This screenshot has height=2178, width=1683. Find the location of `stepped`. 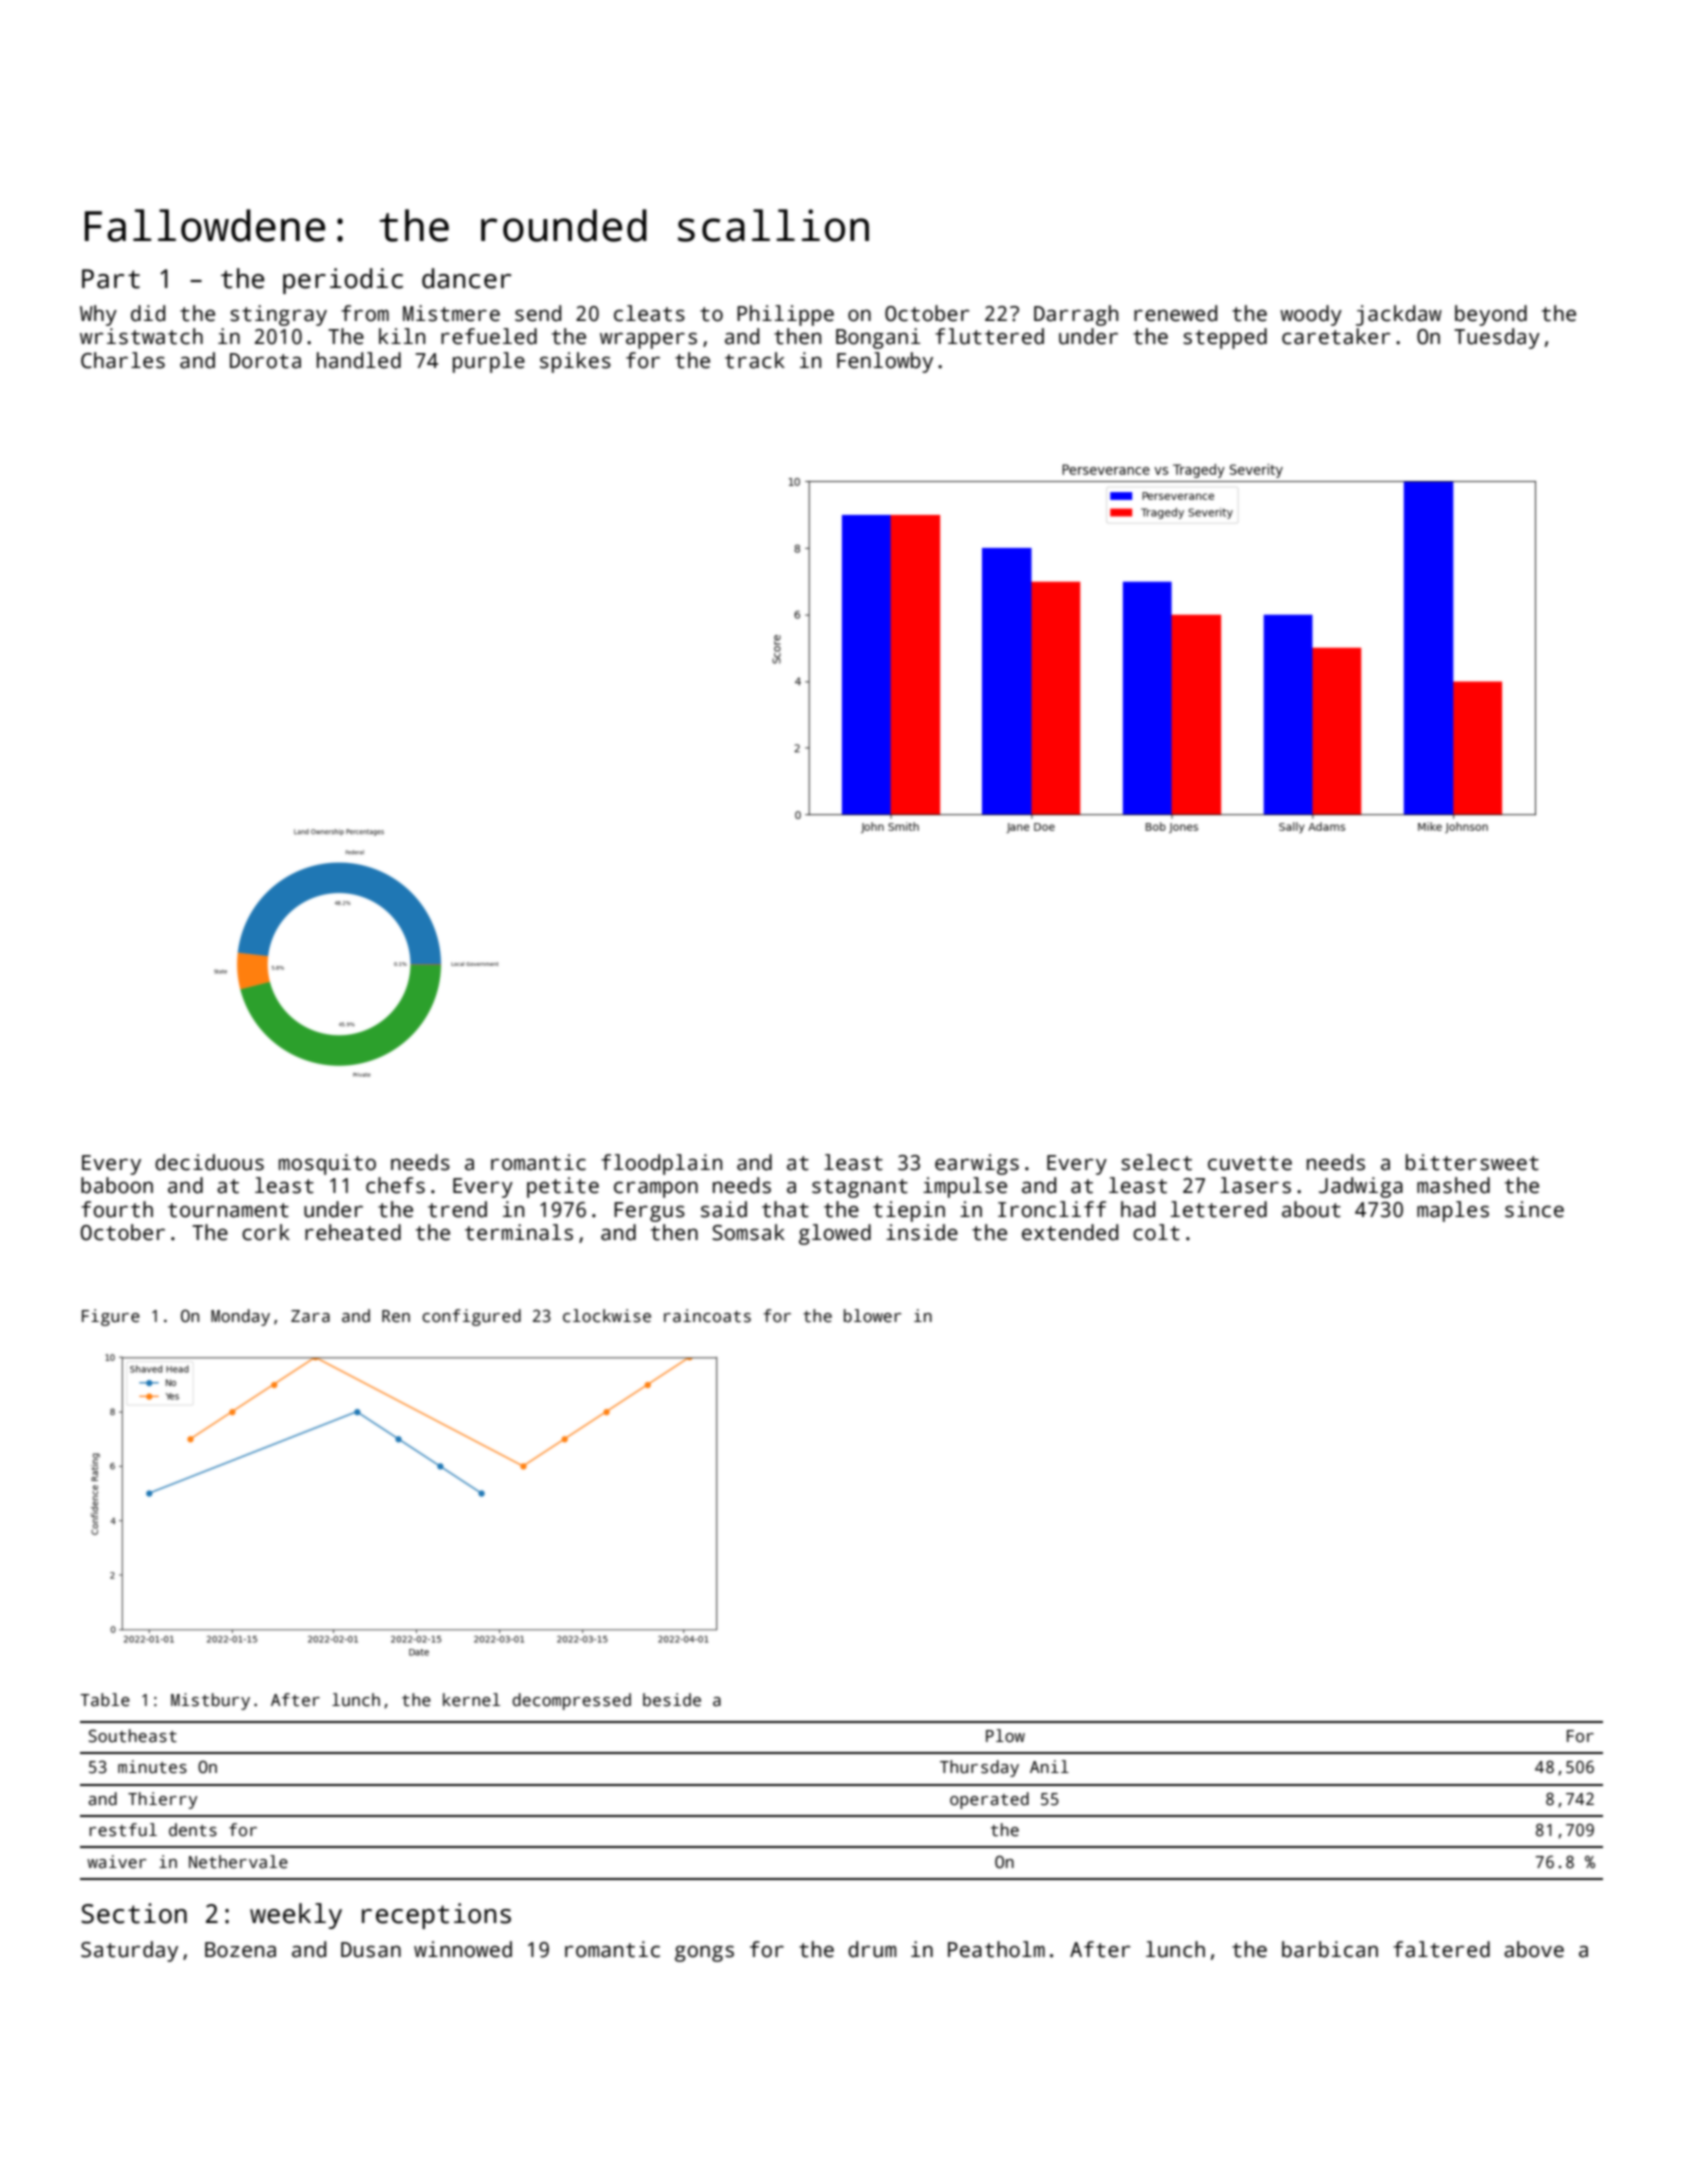

stepped is located at coordinates (1225, 338).
